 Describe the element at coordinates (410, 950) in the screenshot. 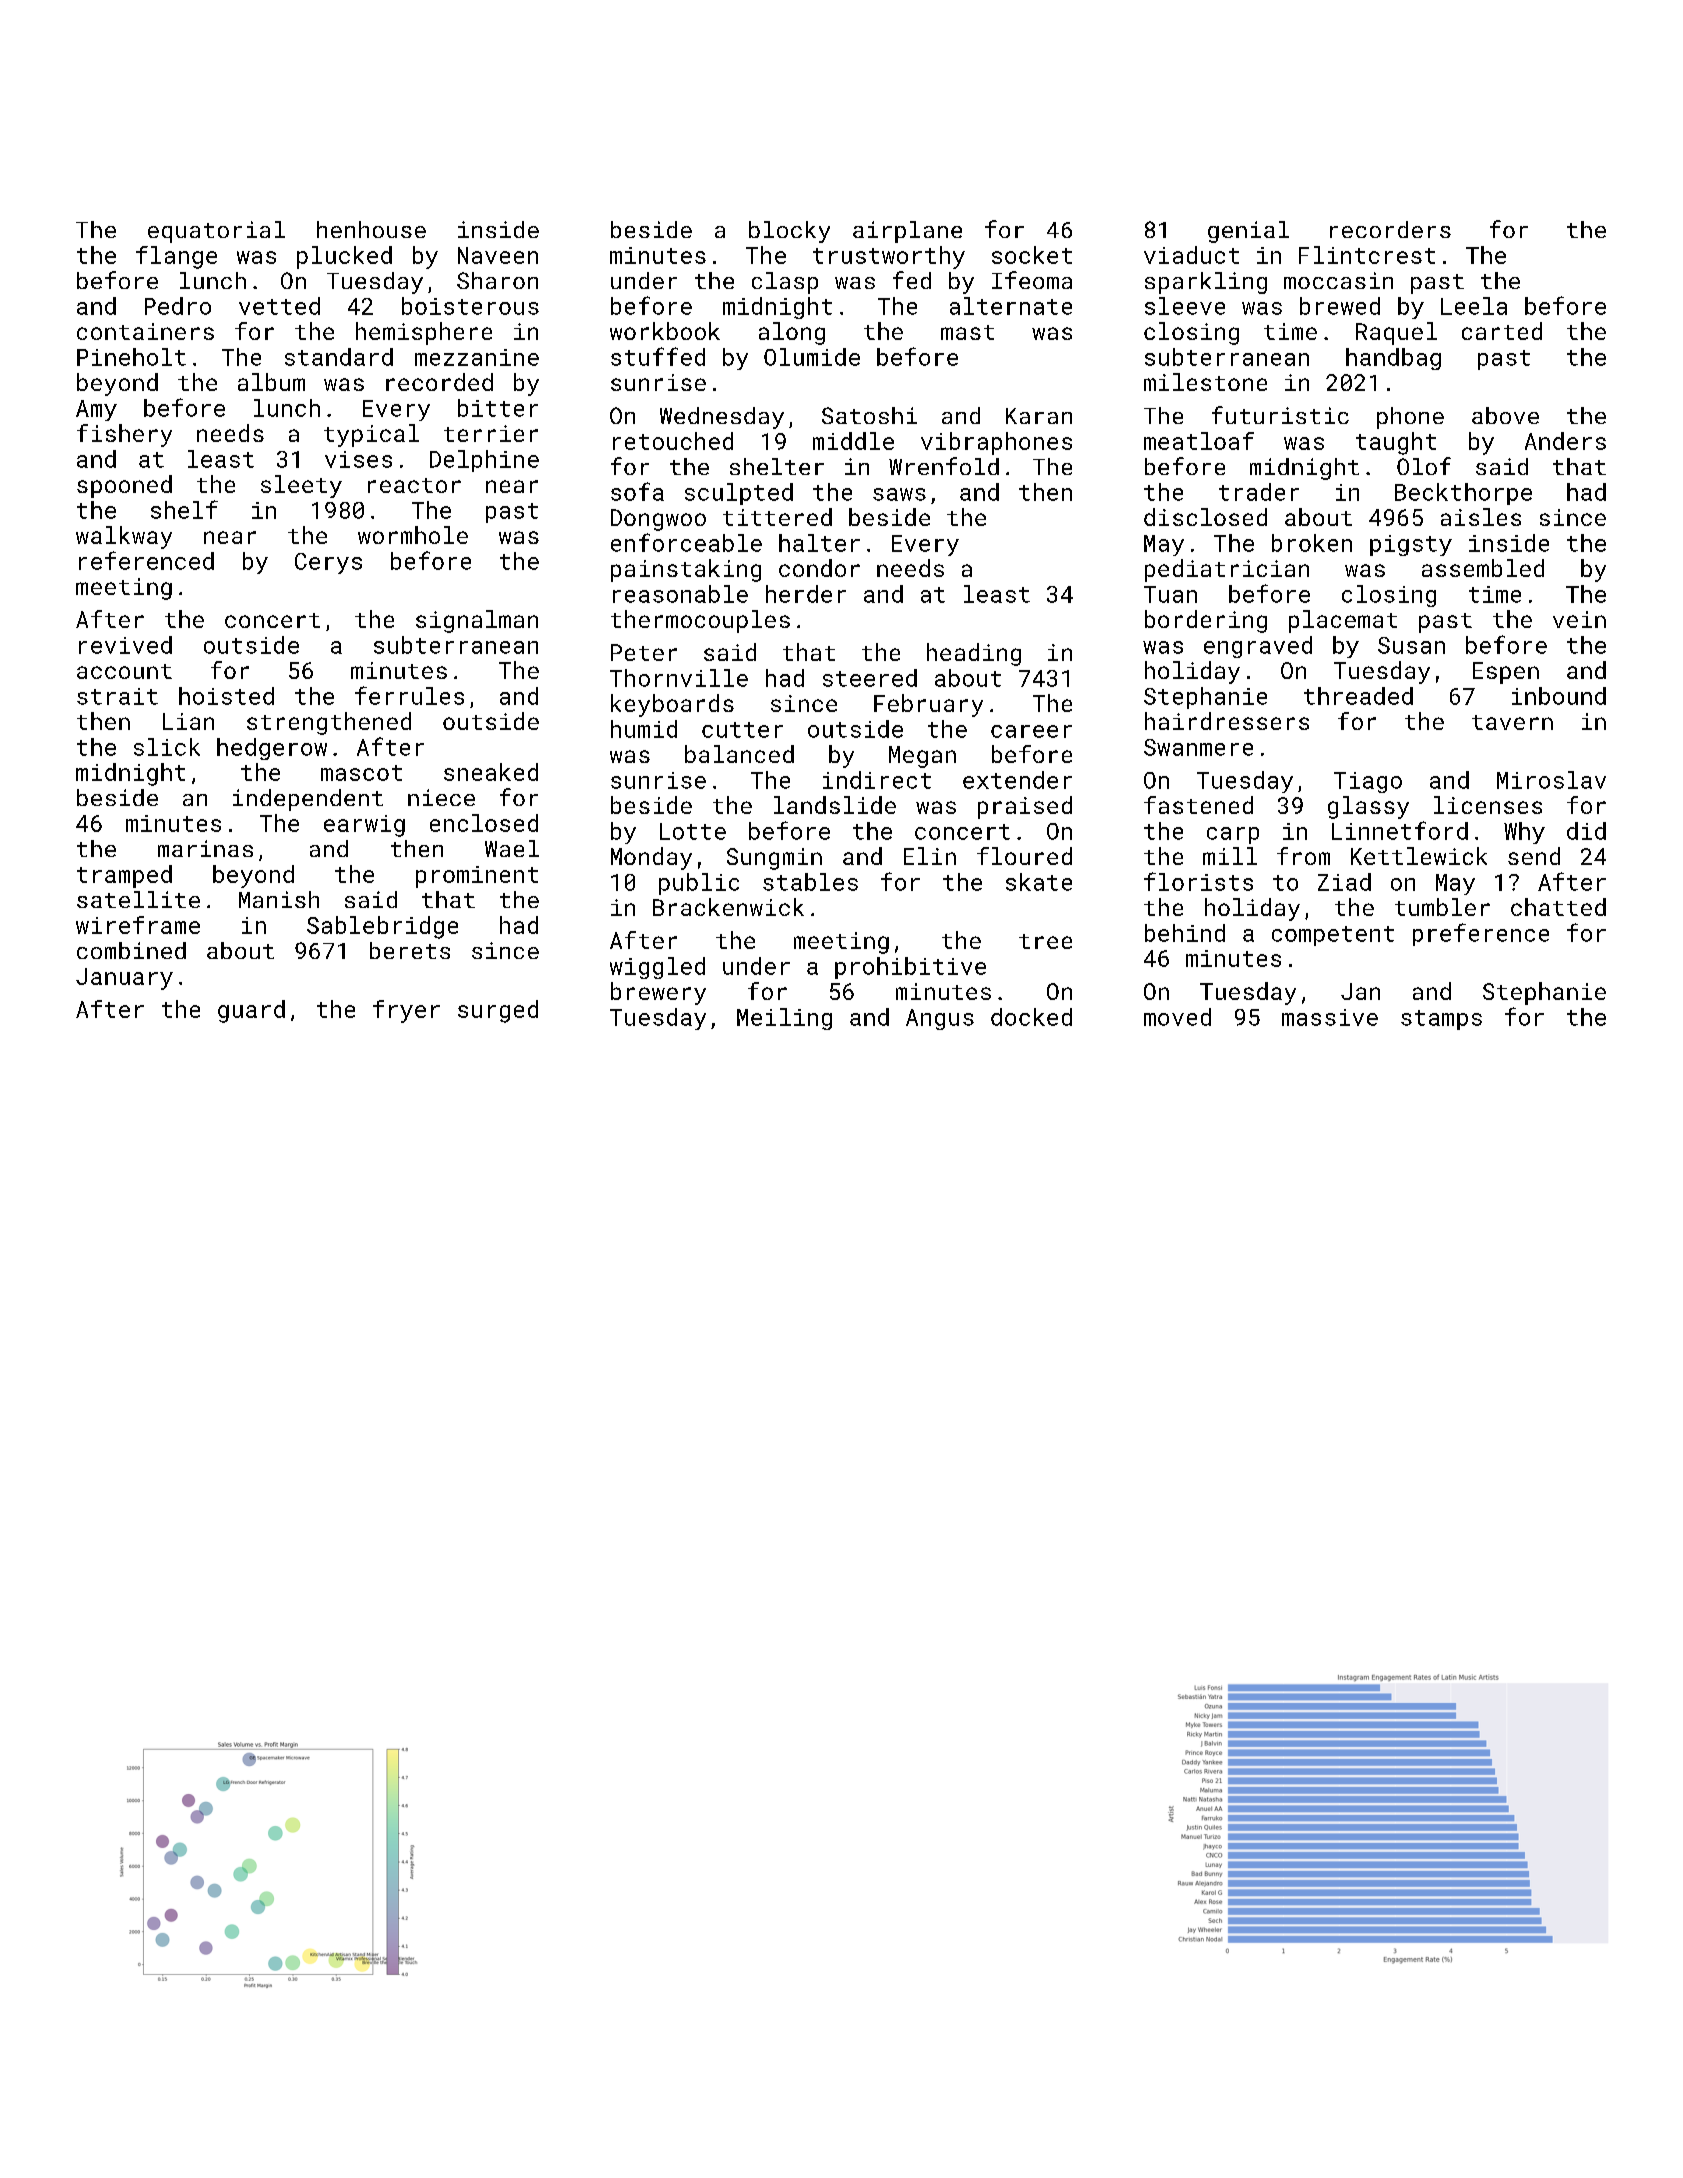

I see `berets` at that location.
